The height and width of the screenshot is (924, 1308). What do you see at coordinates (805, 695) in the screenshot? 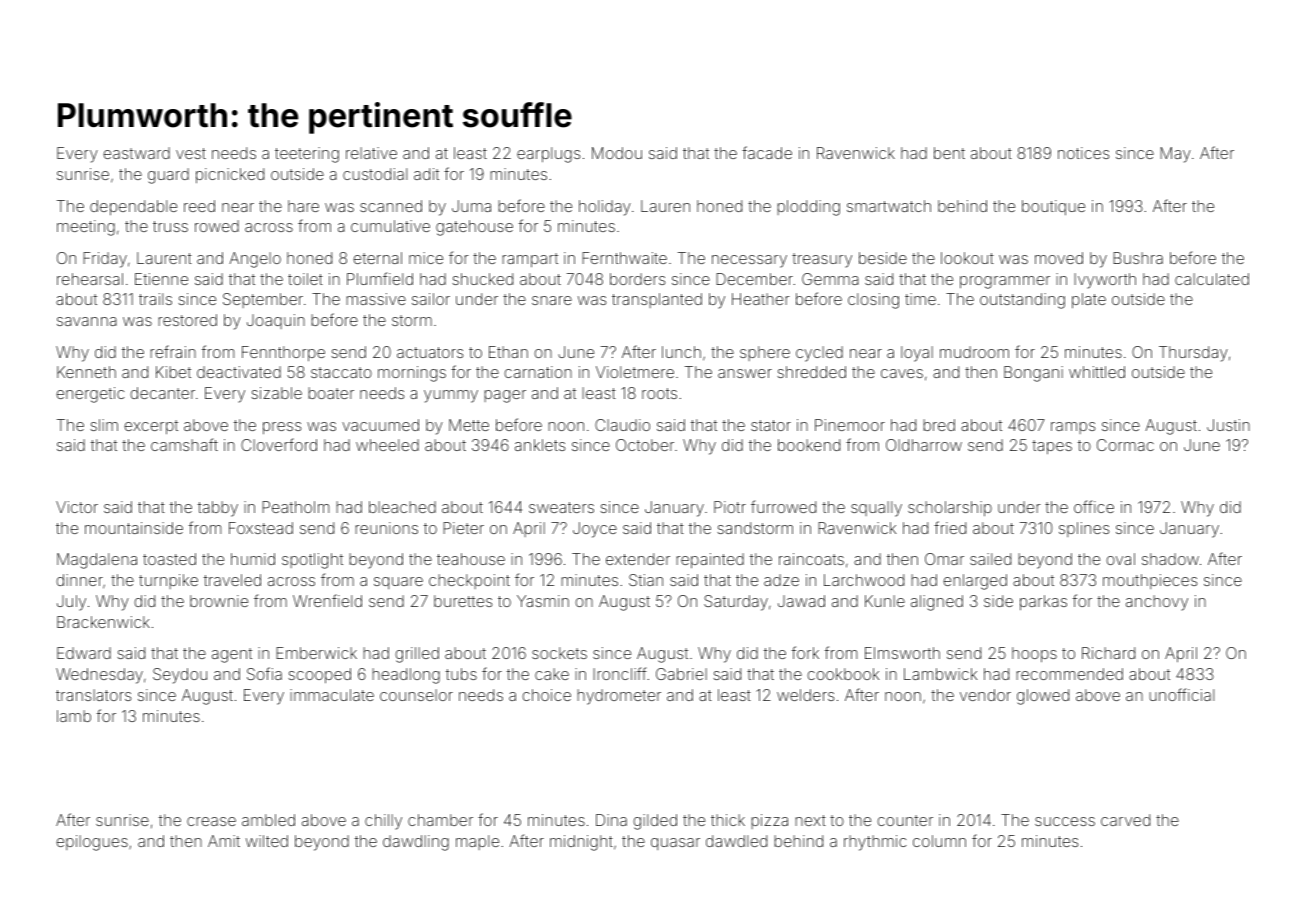
I see `welders` at bounding box center [805, 695].
